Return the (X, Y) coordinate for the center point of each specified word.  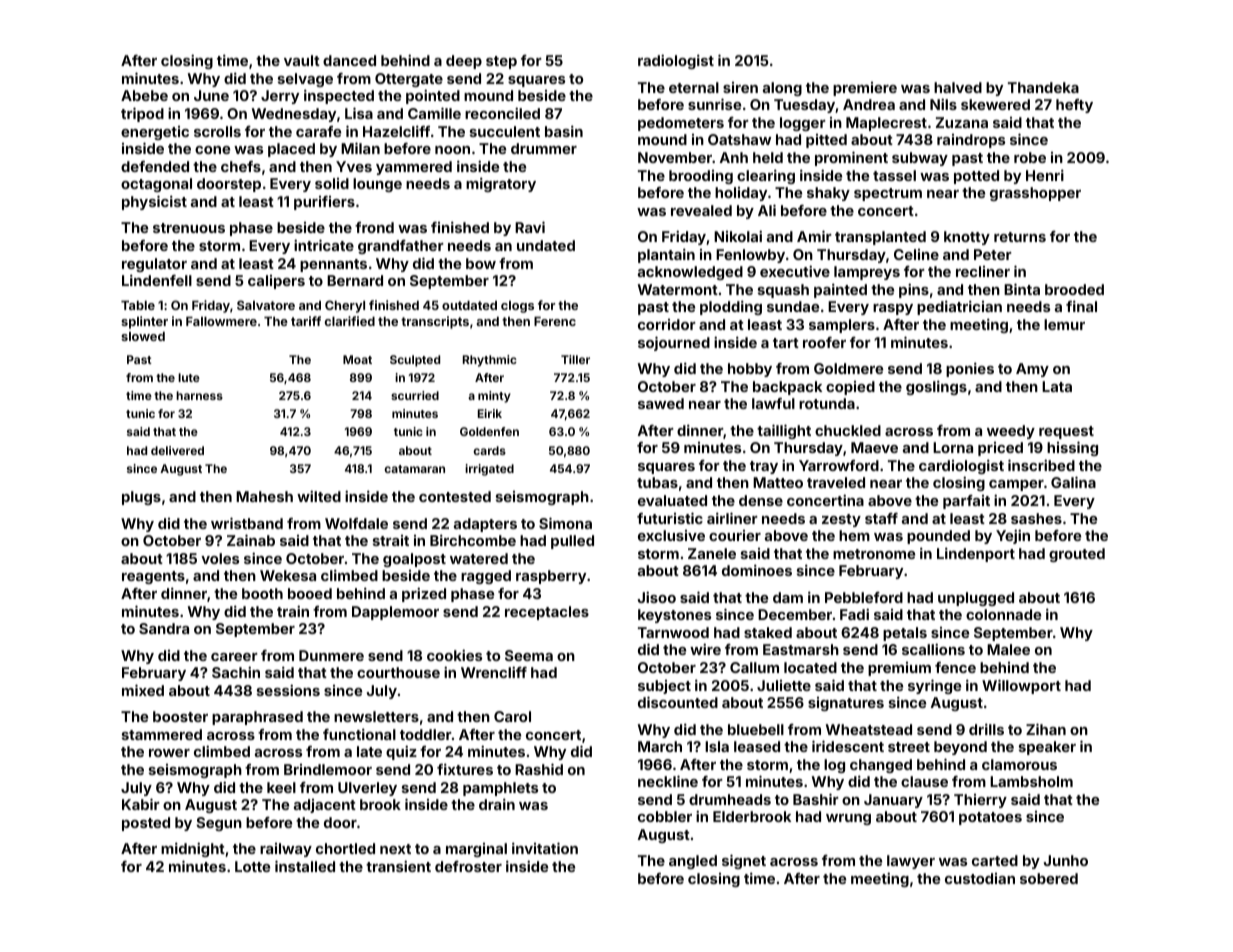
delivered (177, 450)
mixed (143, 690)
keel (281, 787)
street (909, 747)
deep (464, 62)
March (660, 746)
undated (546, 245)
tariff (306, 321)
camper (1016, 485)
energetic (155, 133)
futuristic (670, 518)
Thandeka (1043, 87)
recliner (983, 271)
